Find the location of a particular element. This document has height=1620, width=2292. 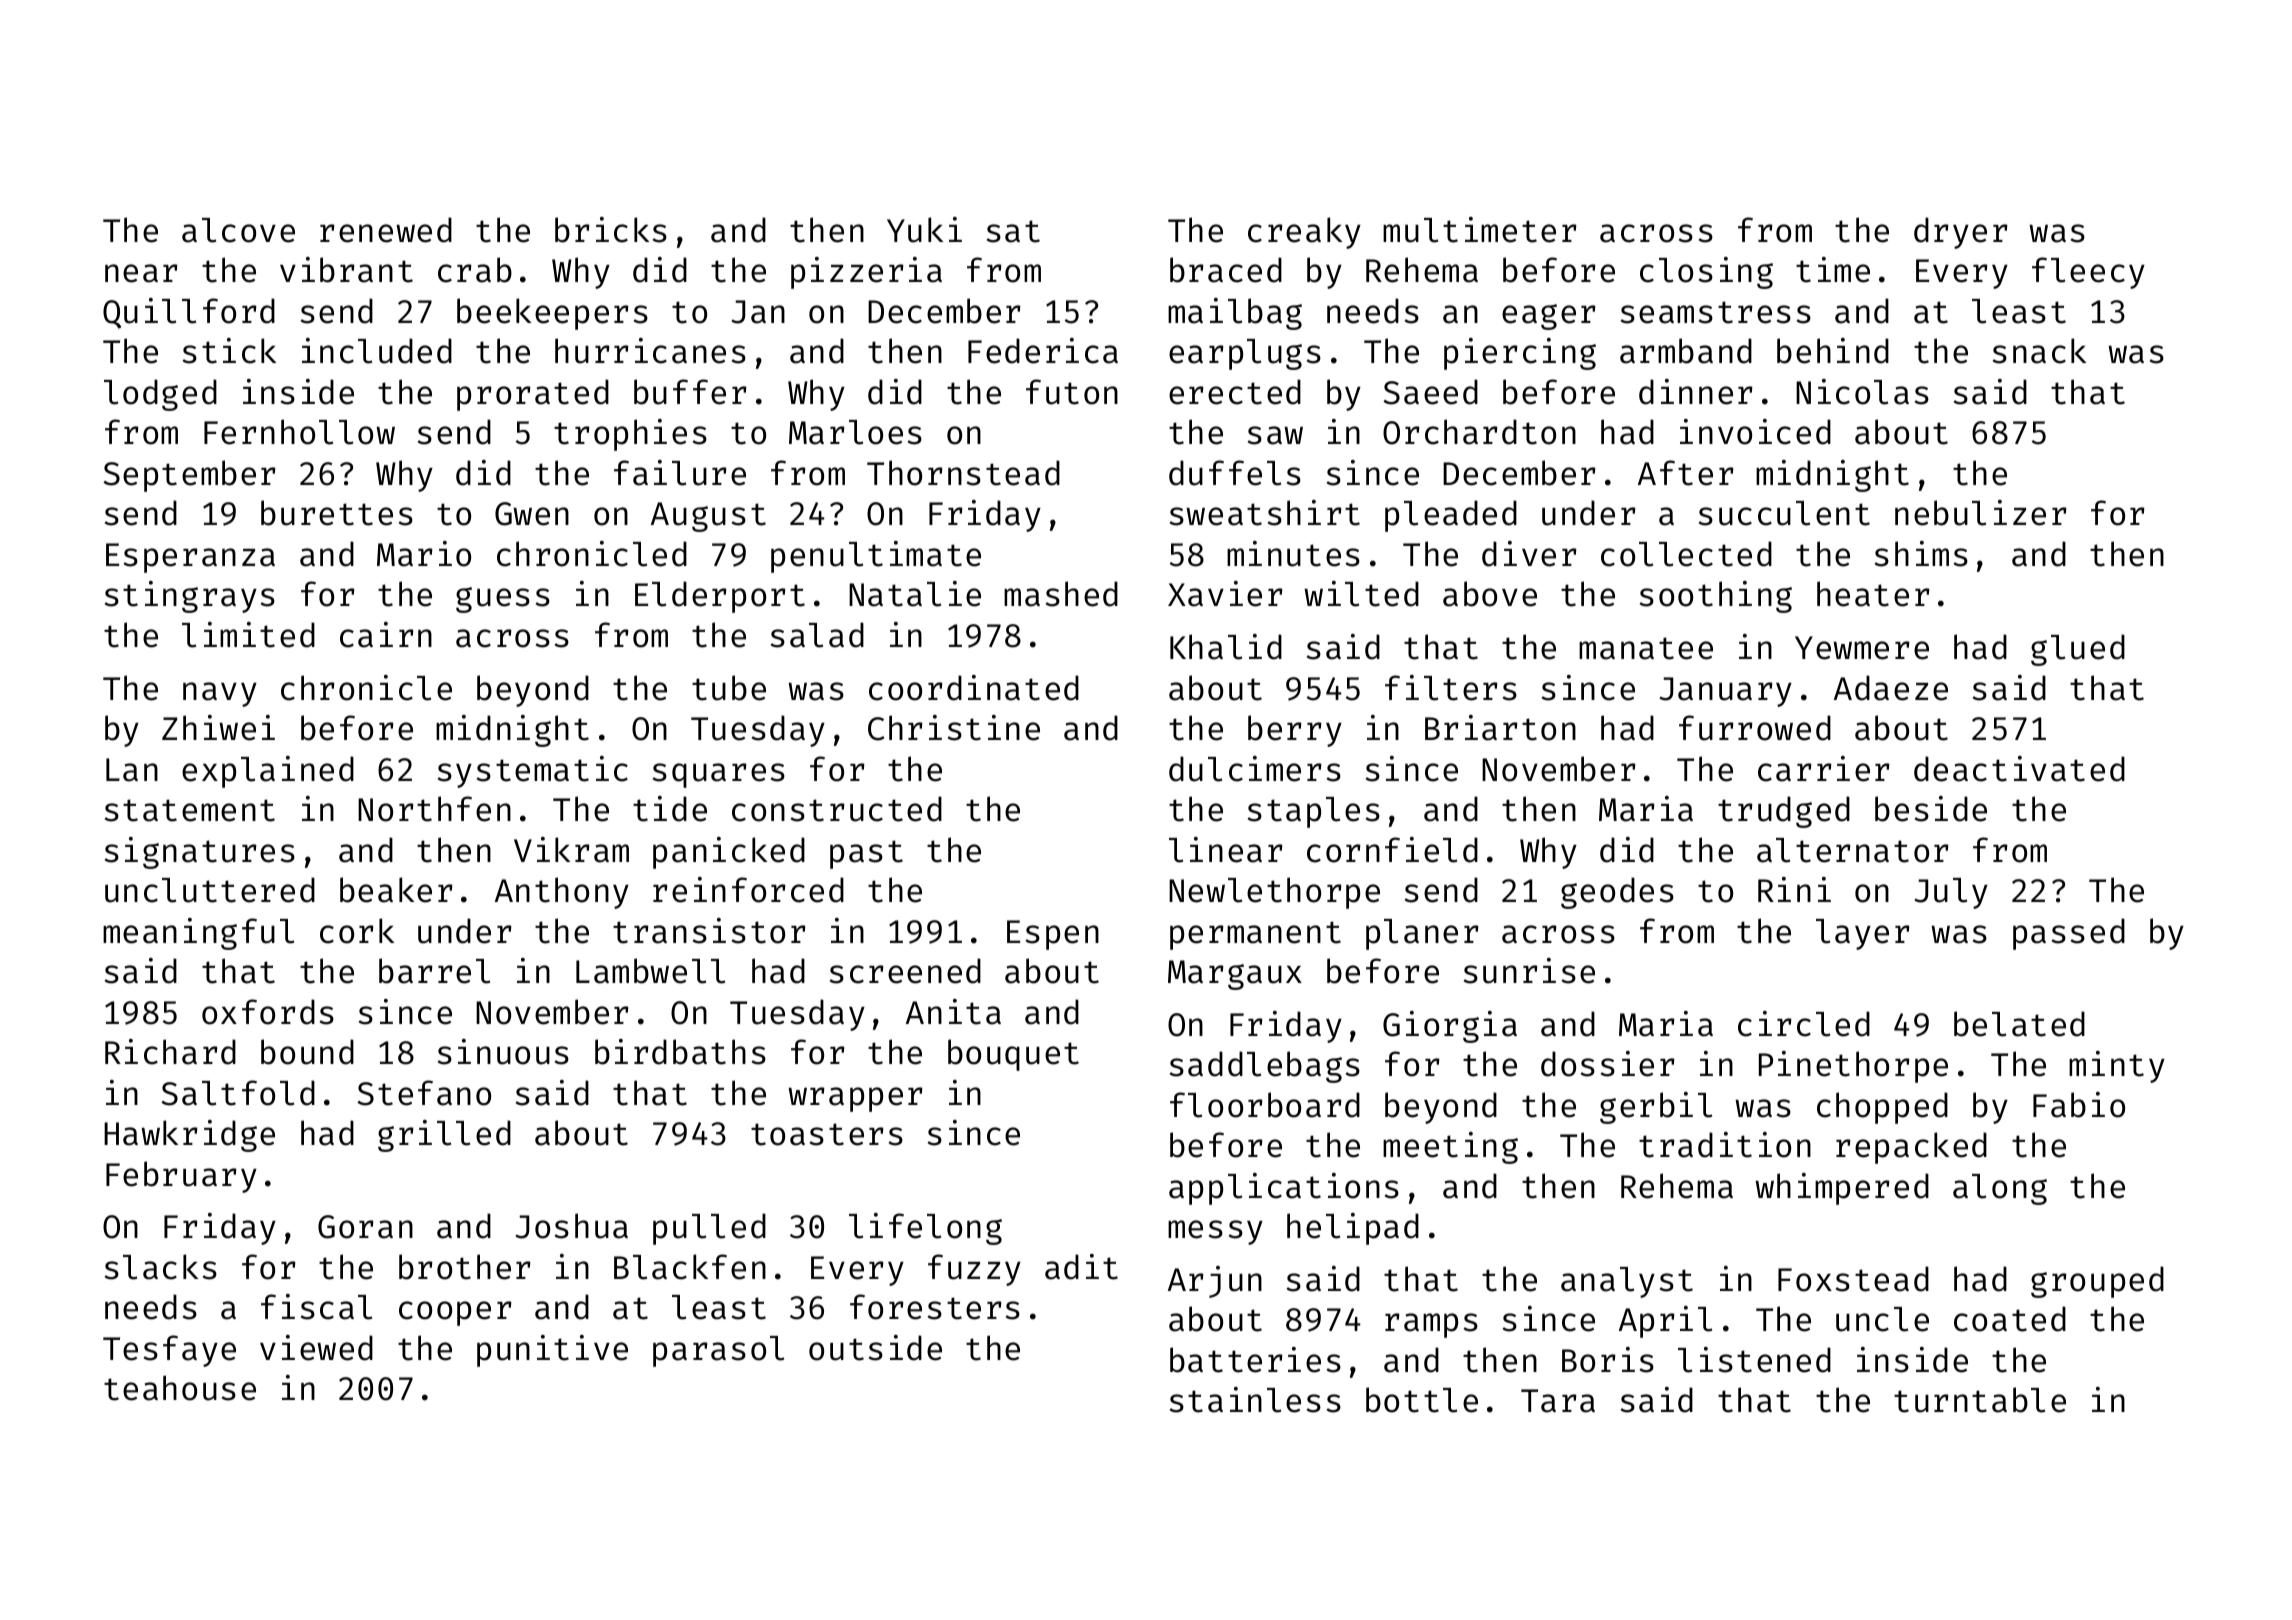

alcove is located at coordinates (238, 230).
